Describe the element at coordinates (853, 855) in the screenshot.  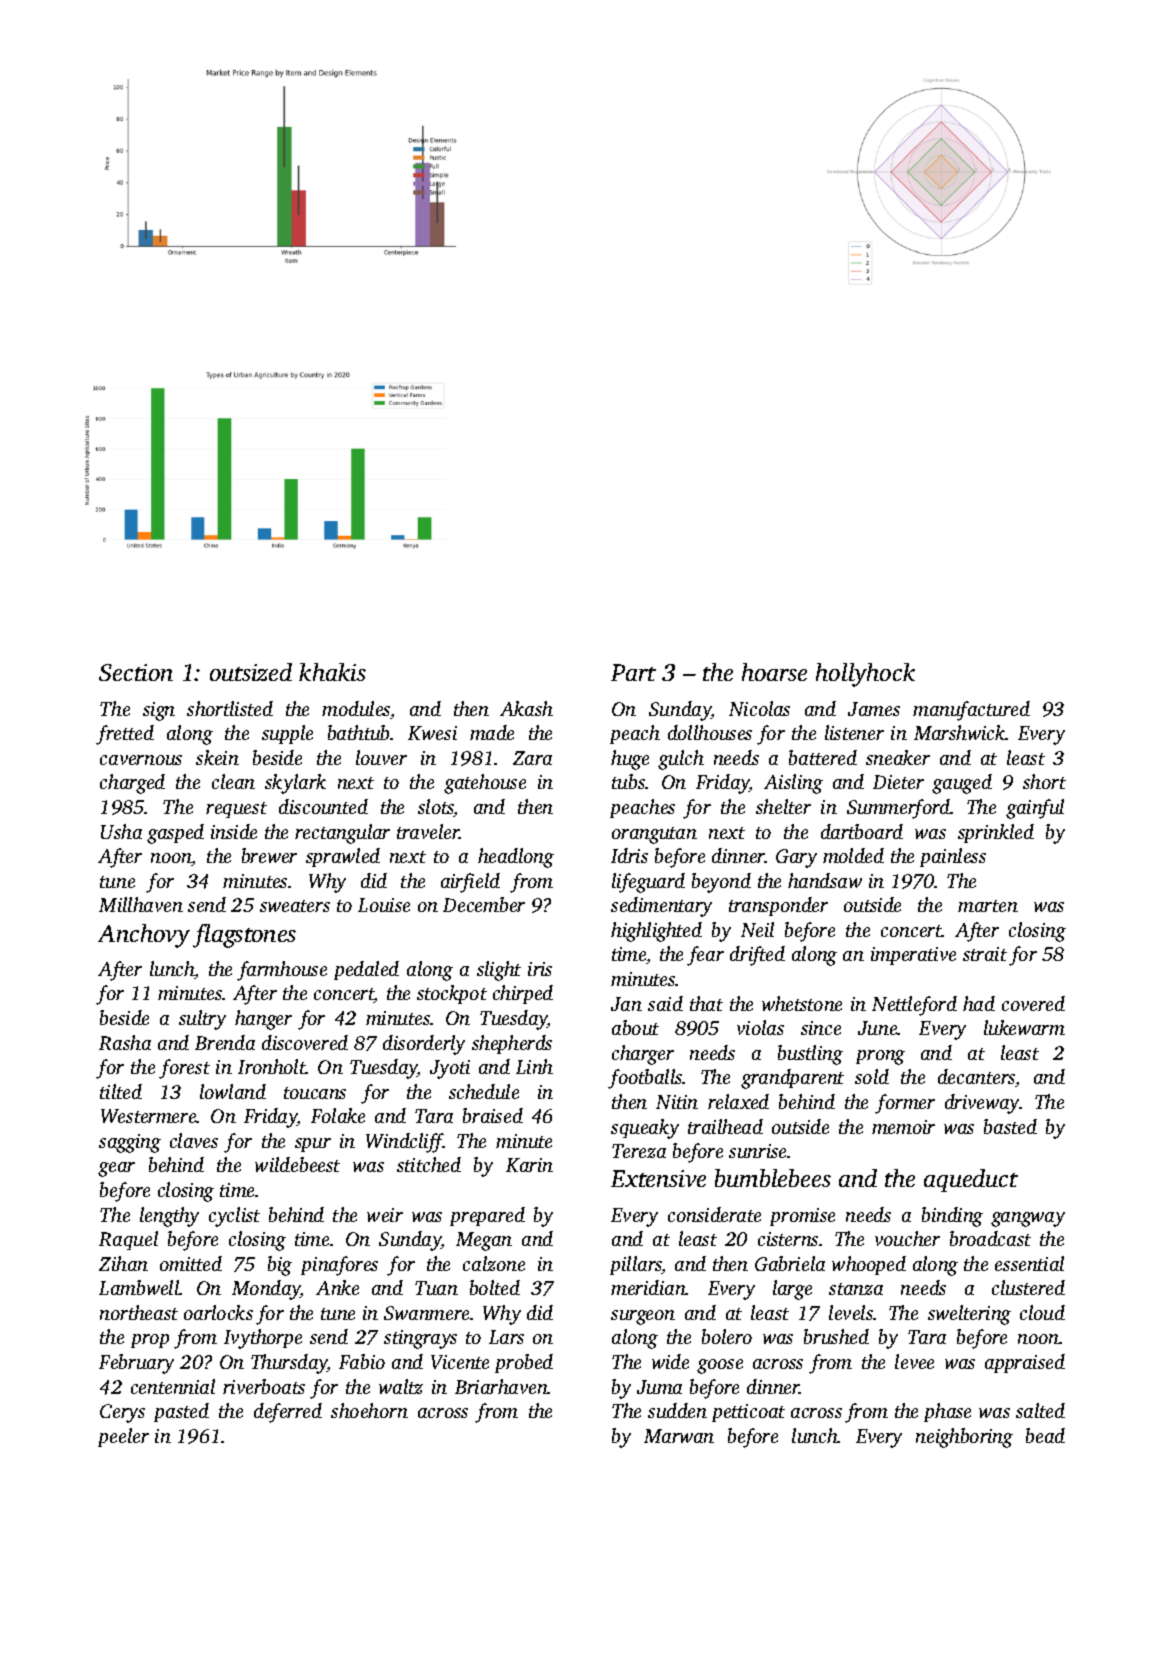
I see `molded` at that location.
